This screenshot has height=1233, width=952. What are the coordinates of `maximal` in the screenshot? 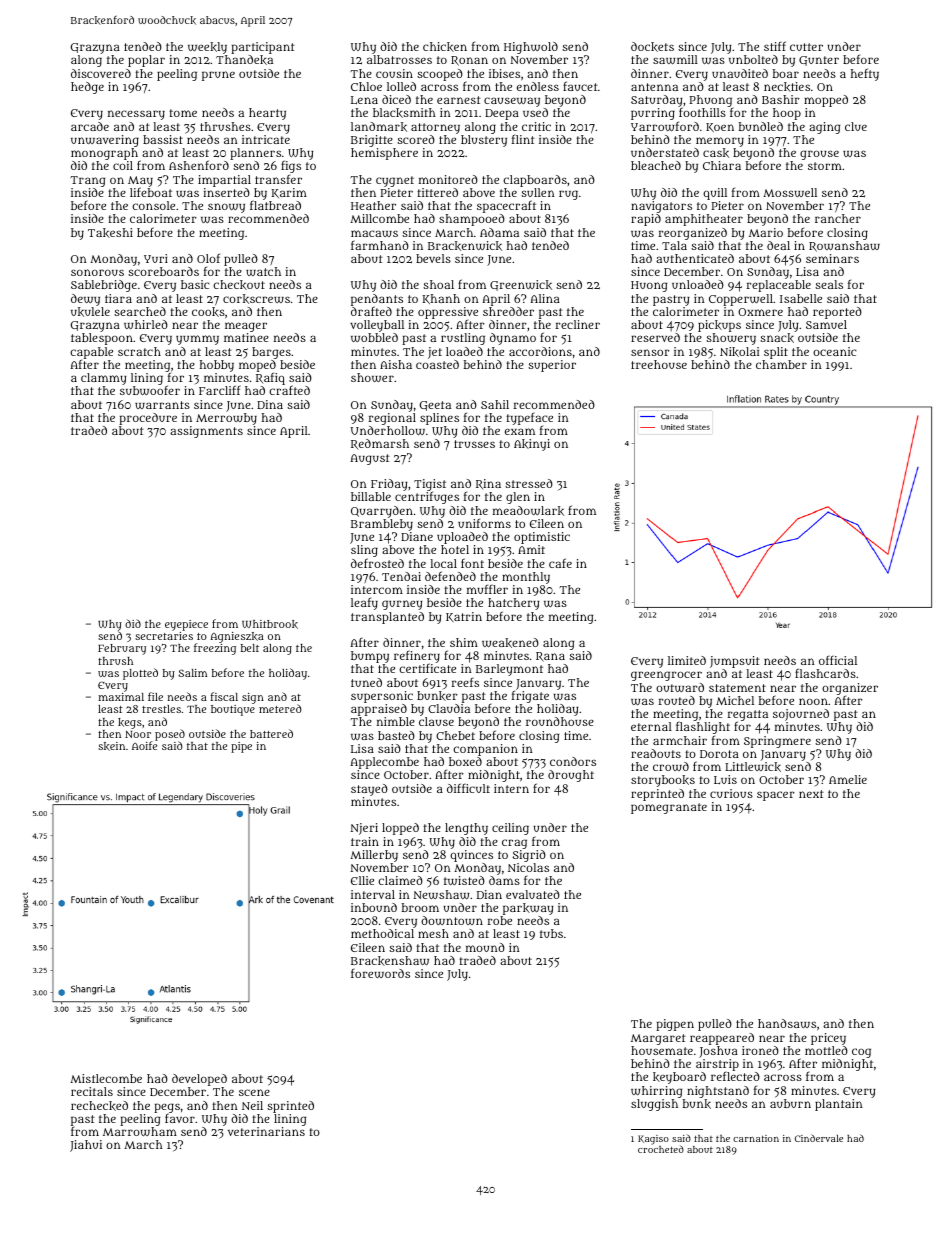 It's located at (121, 697).
